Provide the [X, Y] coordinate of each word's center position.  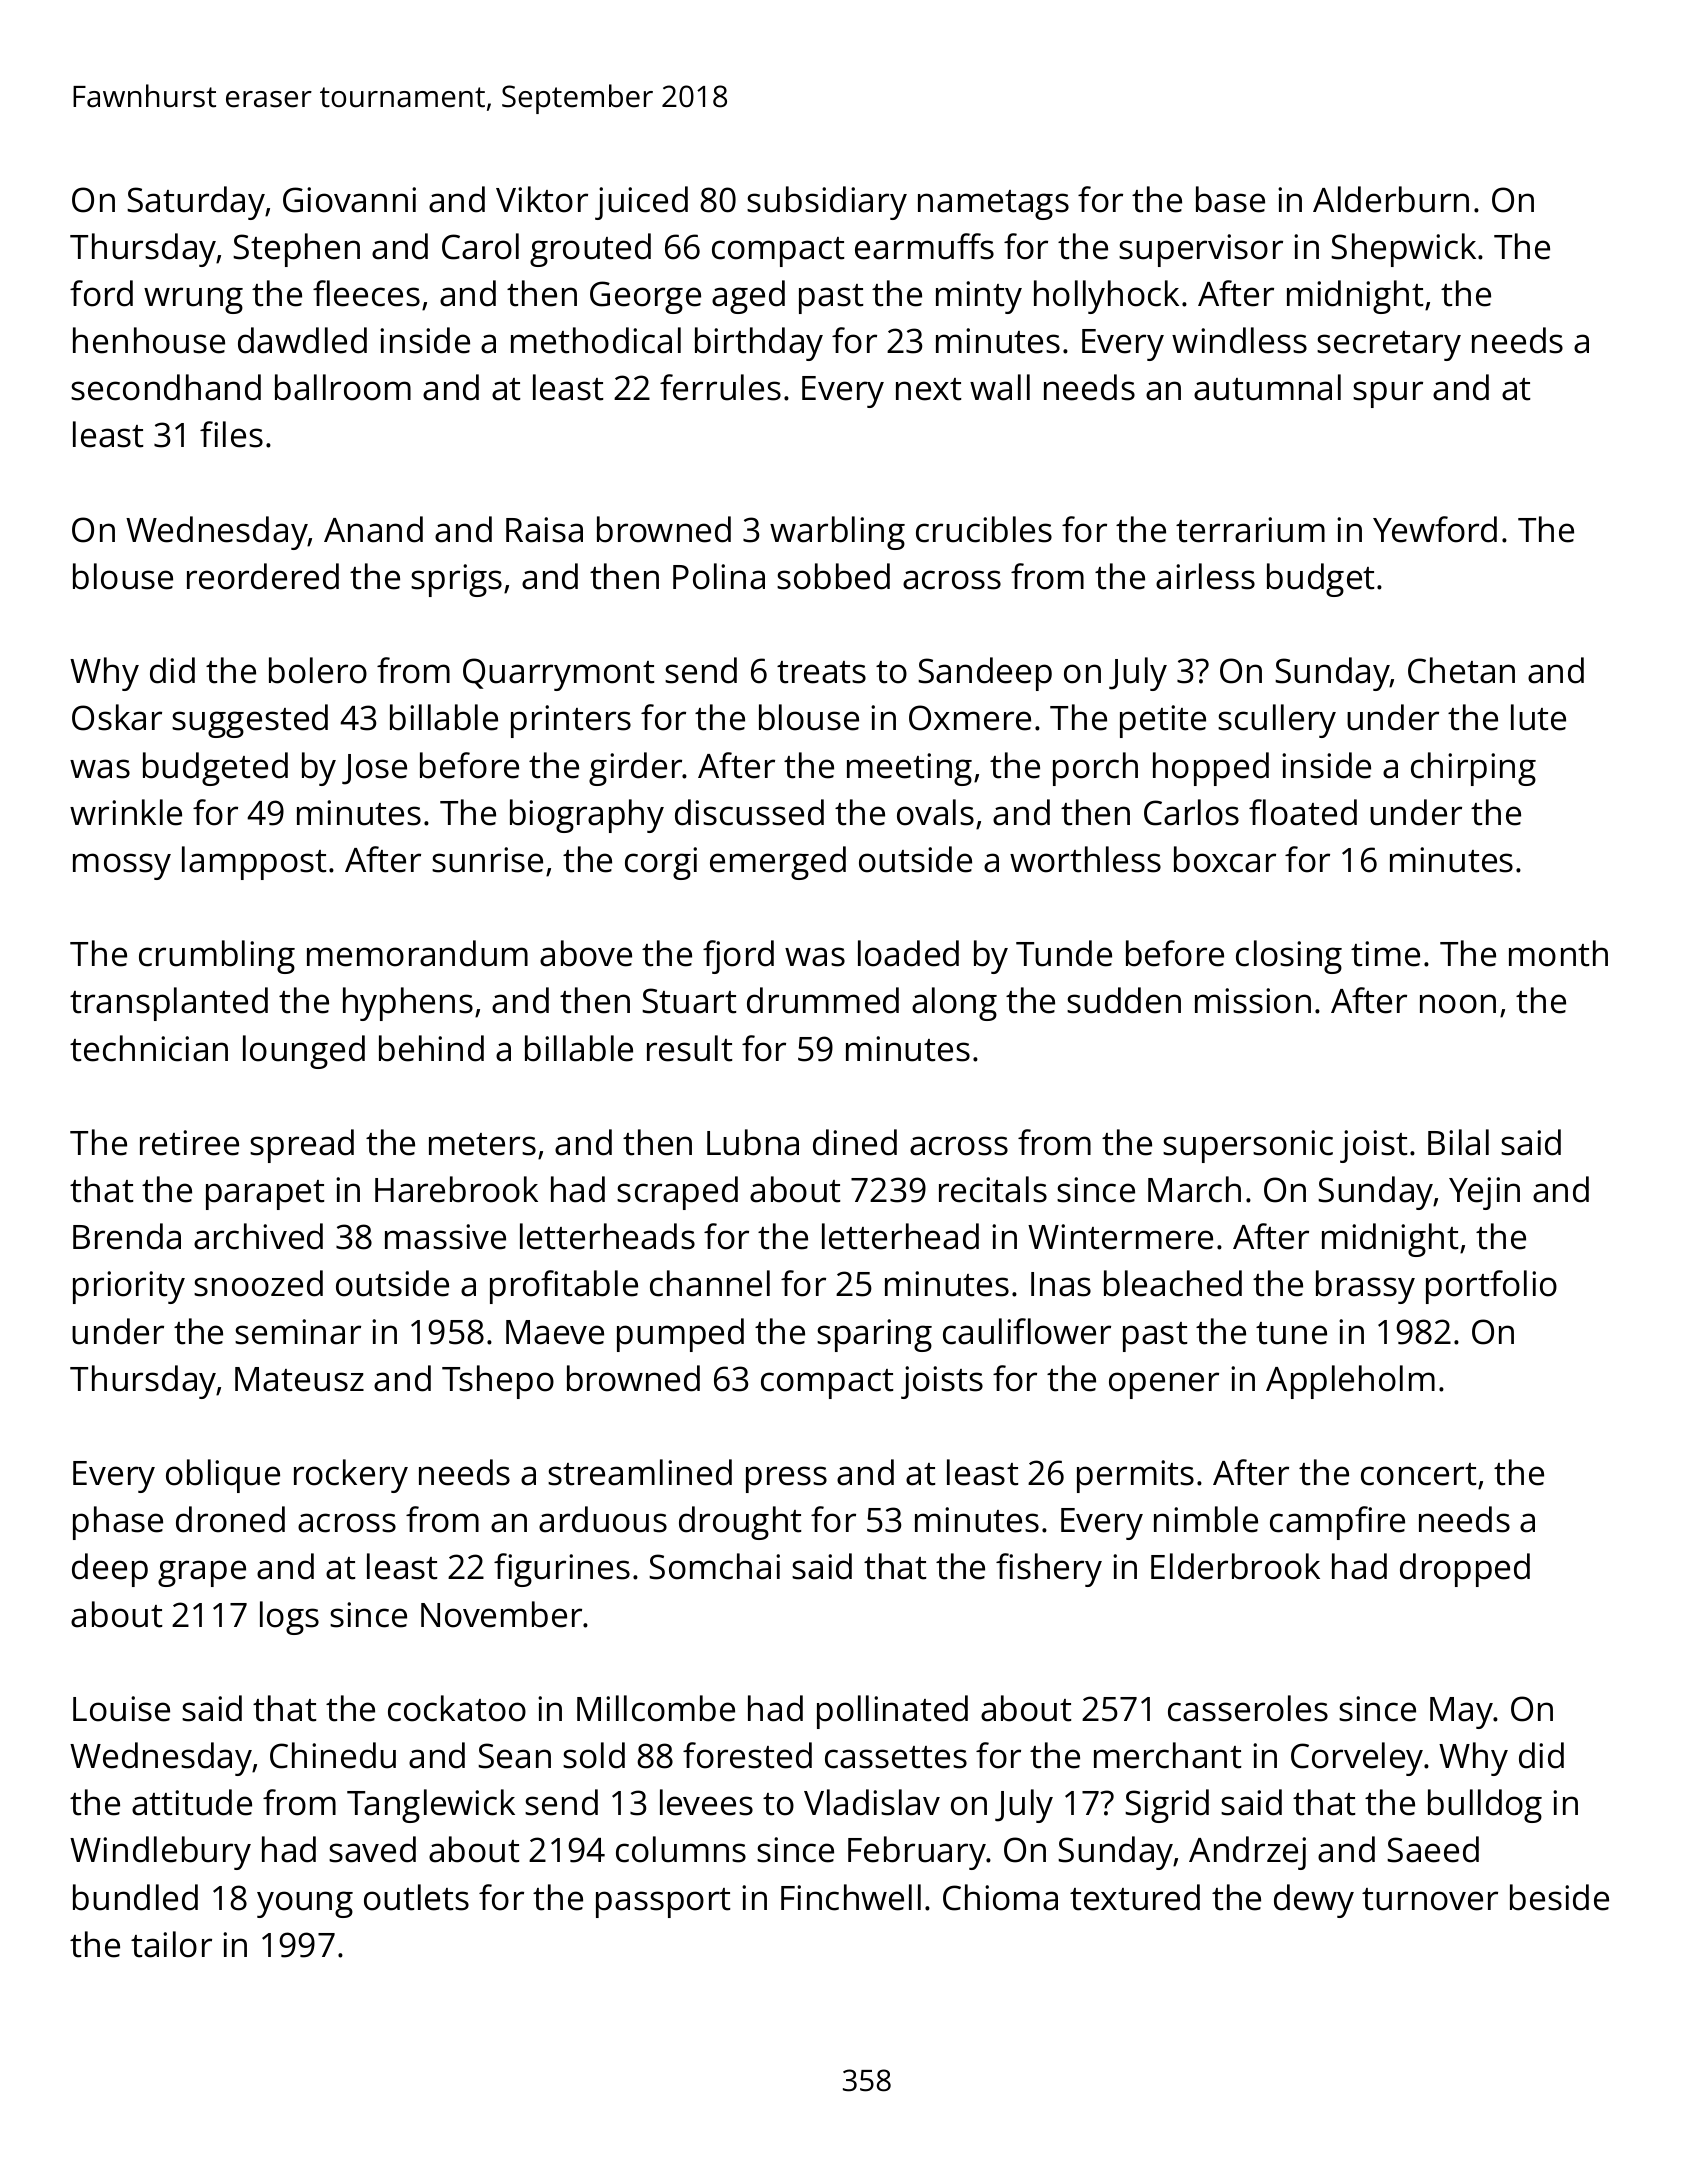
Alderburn [1391, 199]
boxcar [1225, 859]
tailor [171, 1944]
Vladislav [872, 1802]
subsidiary [827, 203]
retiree [189, 1143]
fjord [738, 957]
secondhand [166, 387]
